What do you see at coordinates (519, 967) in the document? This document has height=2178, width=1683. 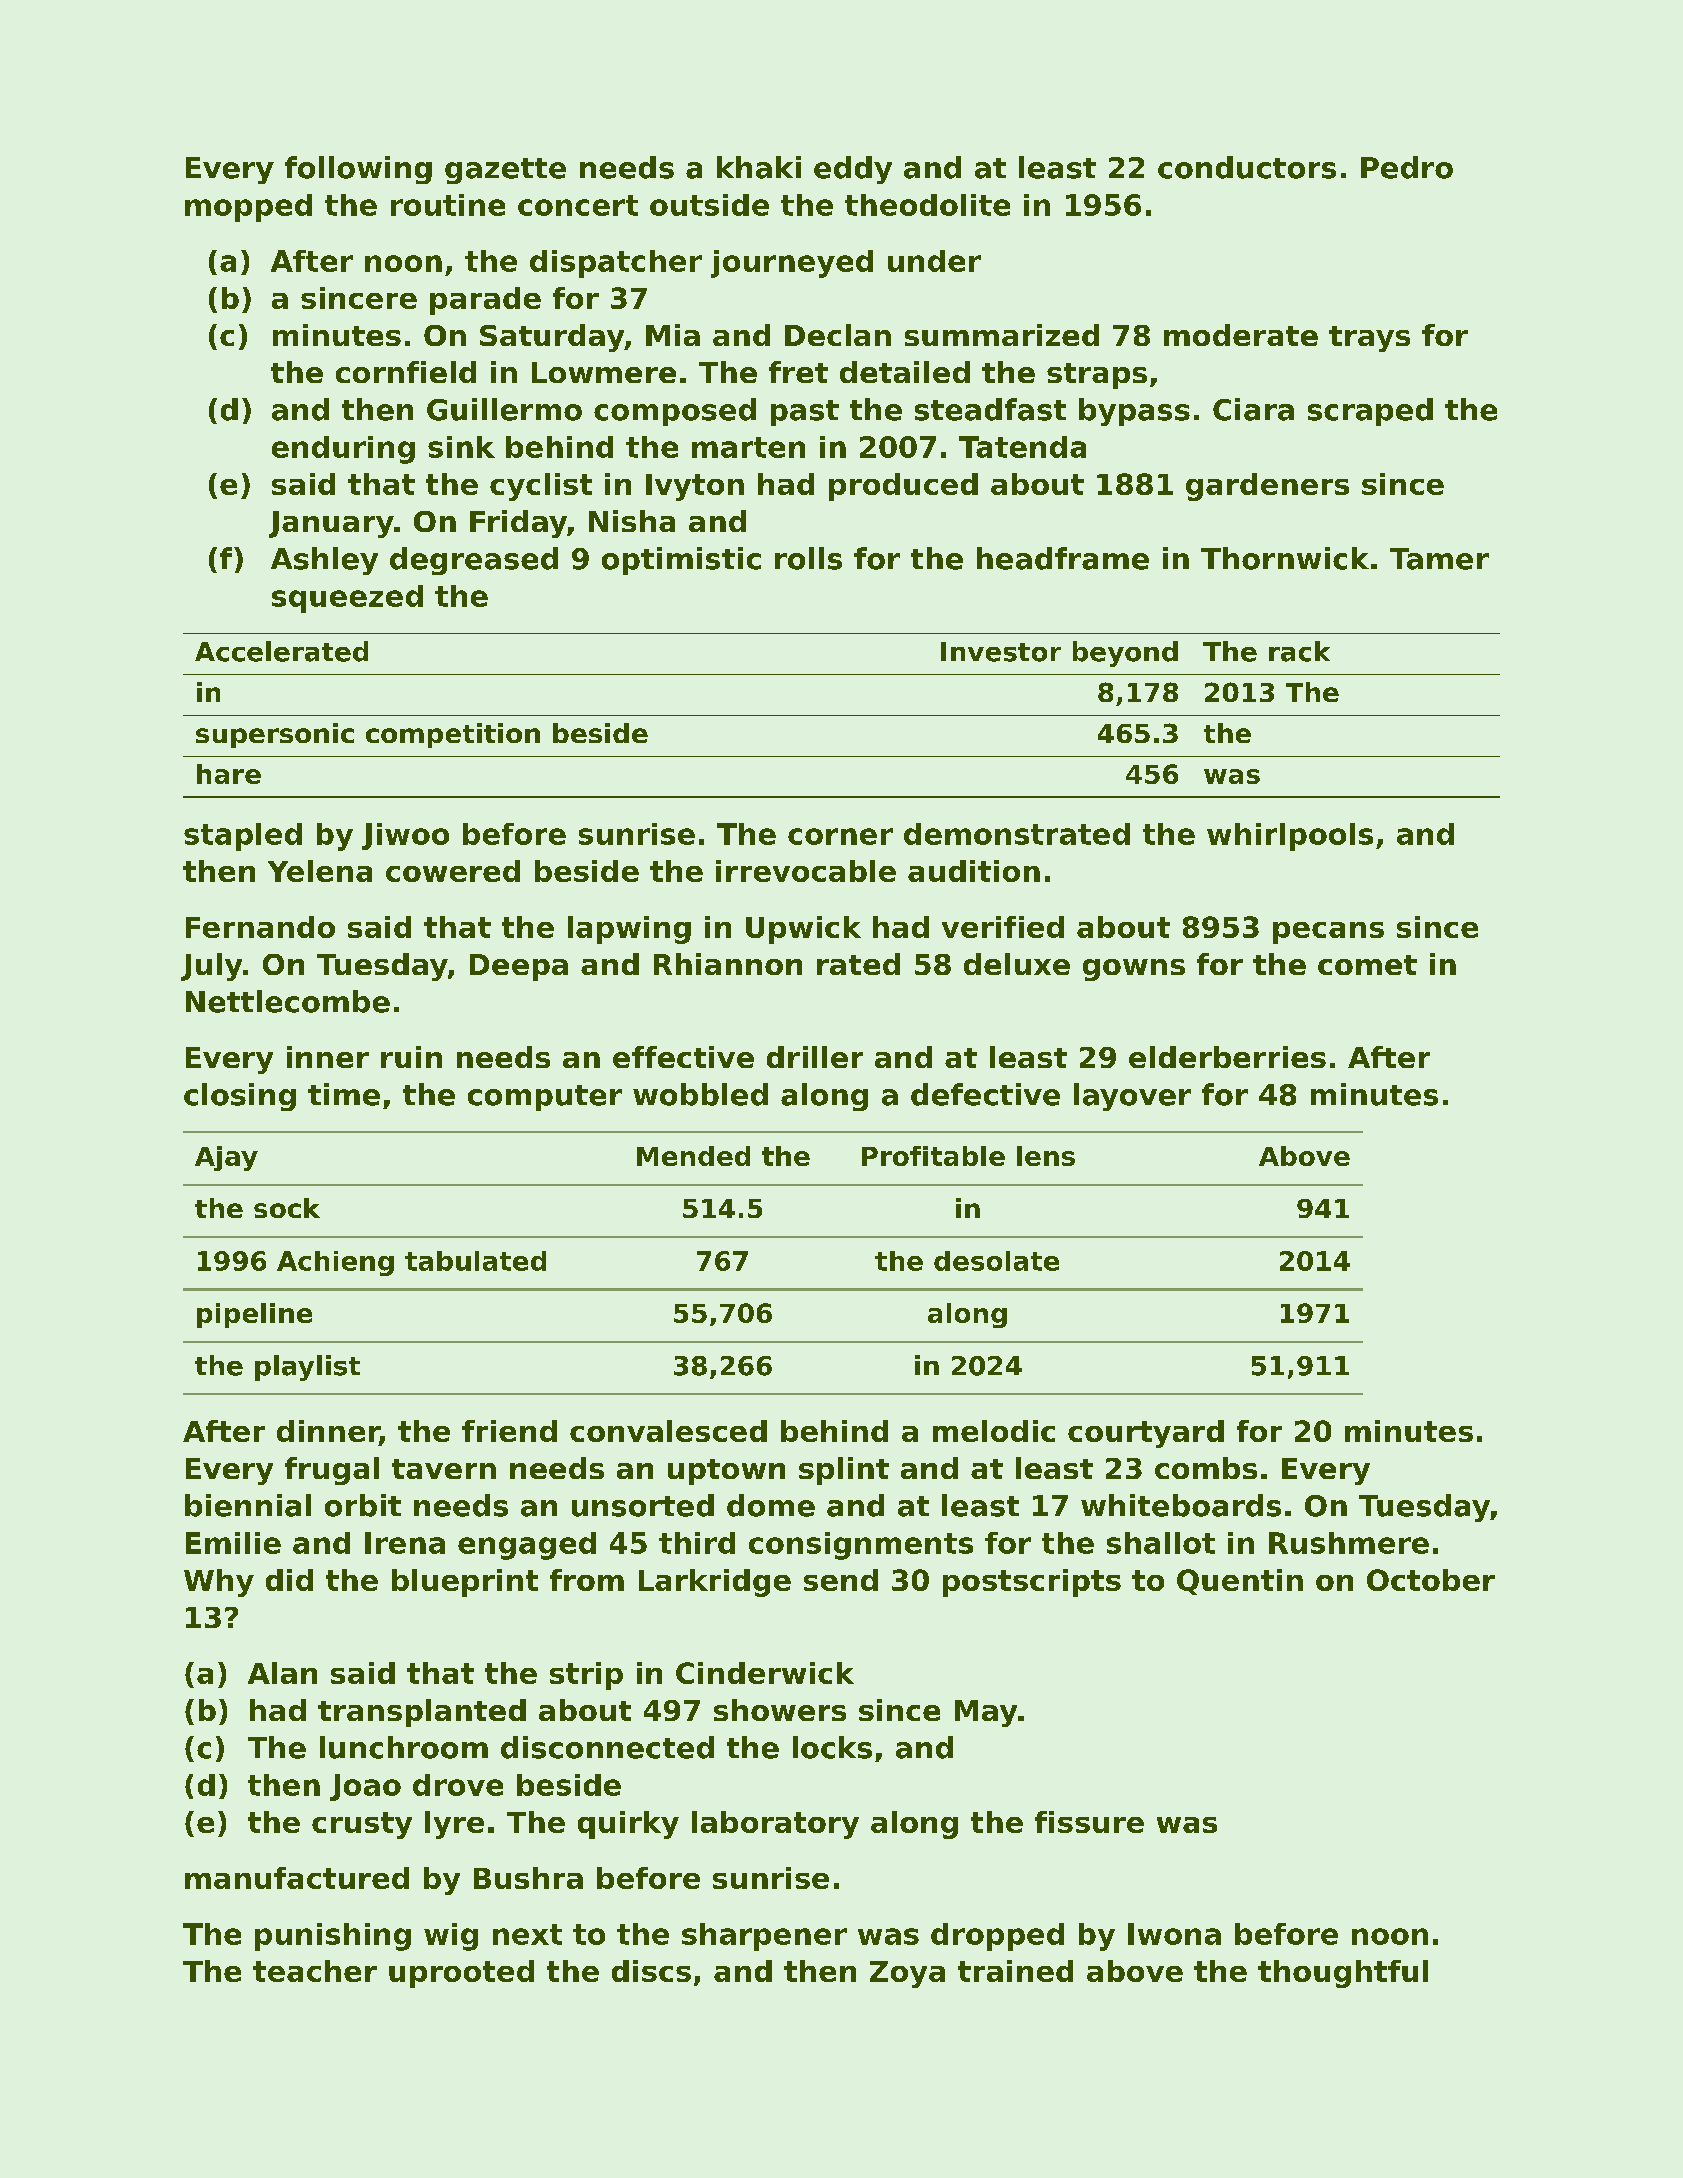 I see `Deepa` at bounding box center [519, 967].
